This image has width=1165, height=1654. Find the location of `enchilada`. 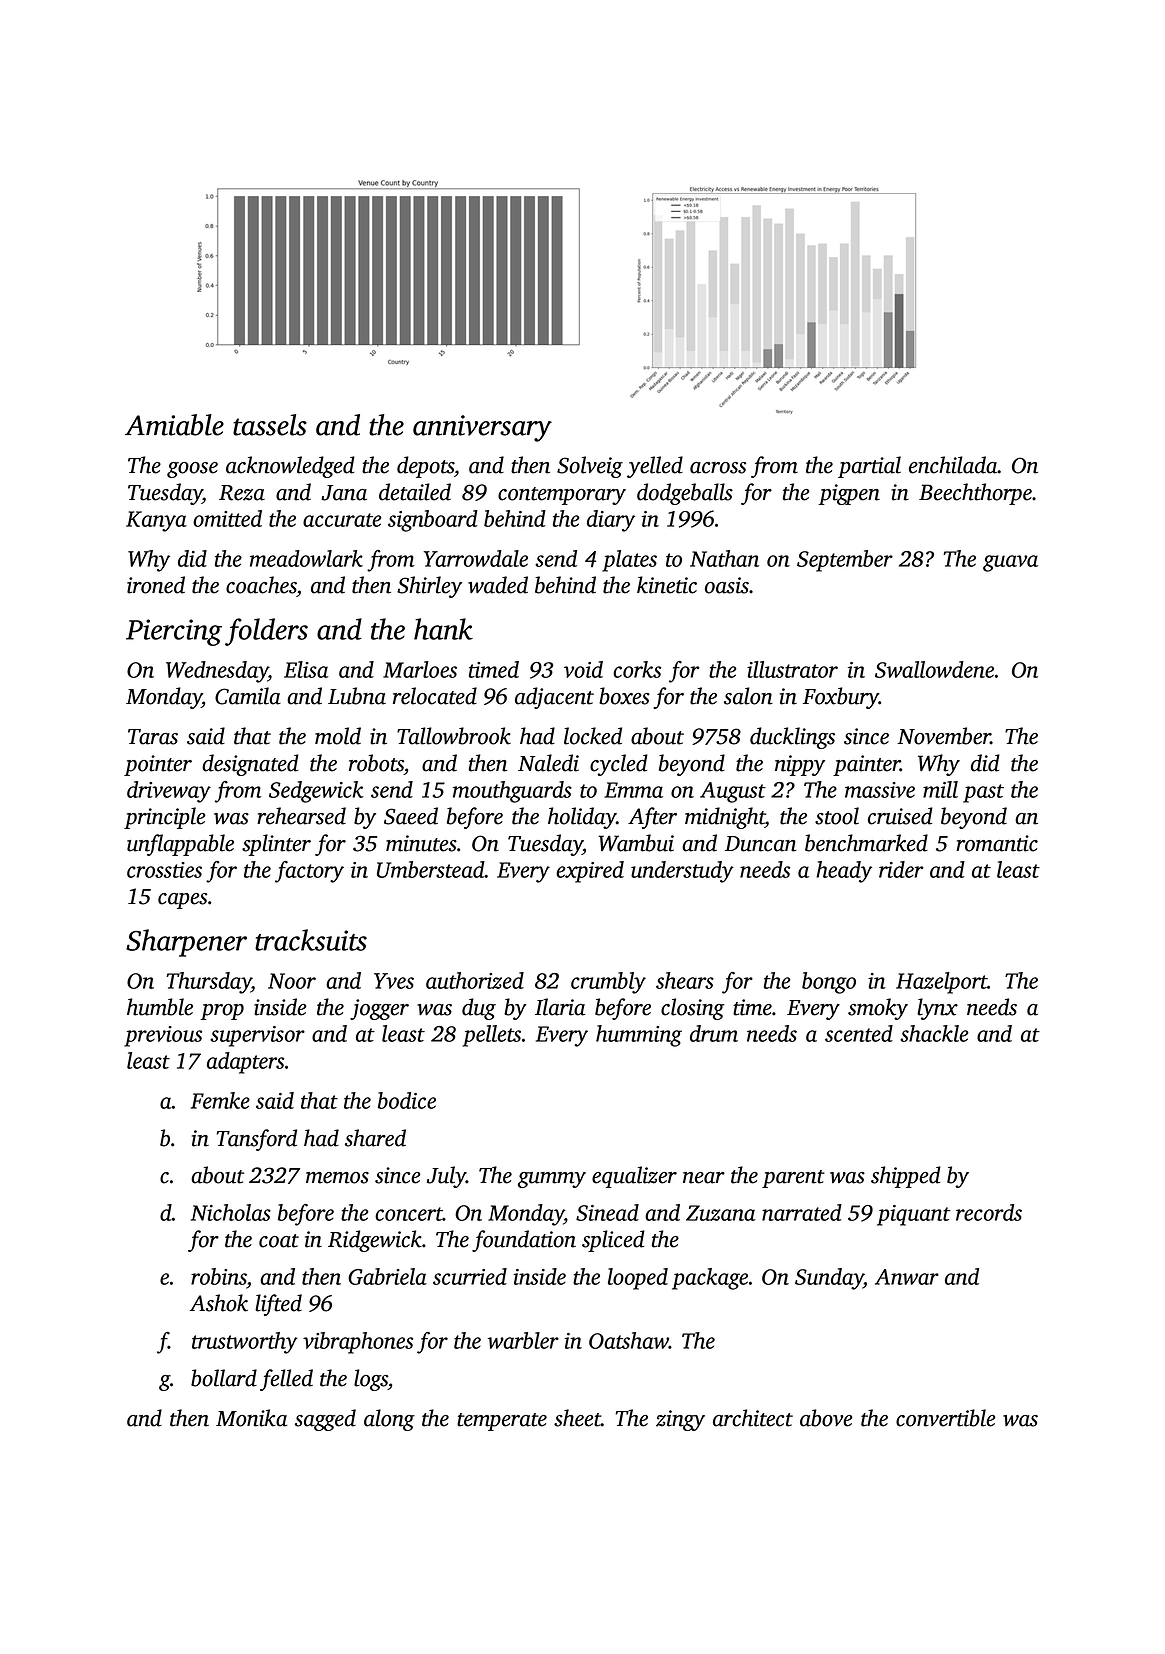

enchilada is located at coordinates (953, 465).
